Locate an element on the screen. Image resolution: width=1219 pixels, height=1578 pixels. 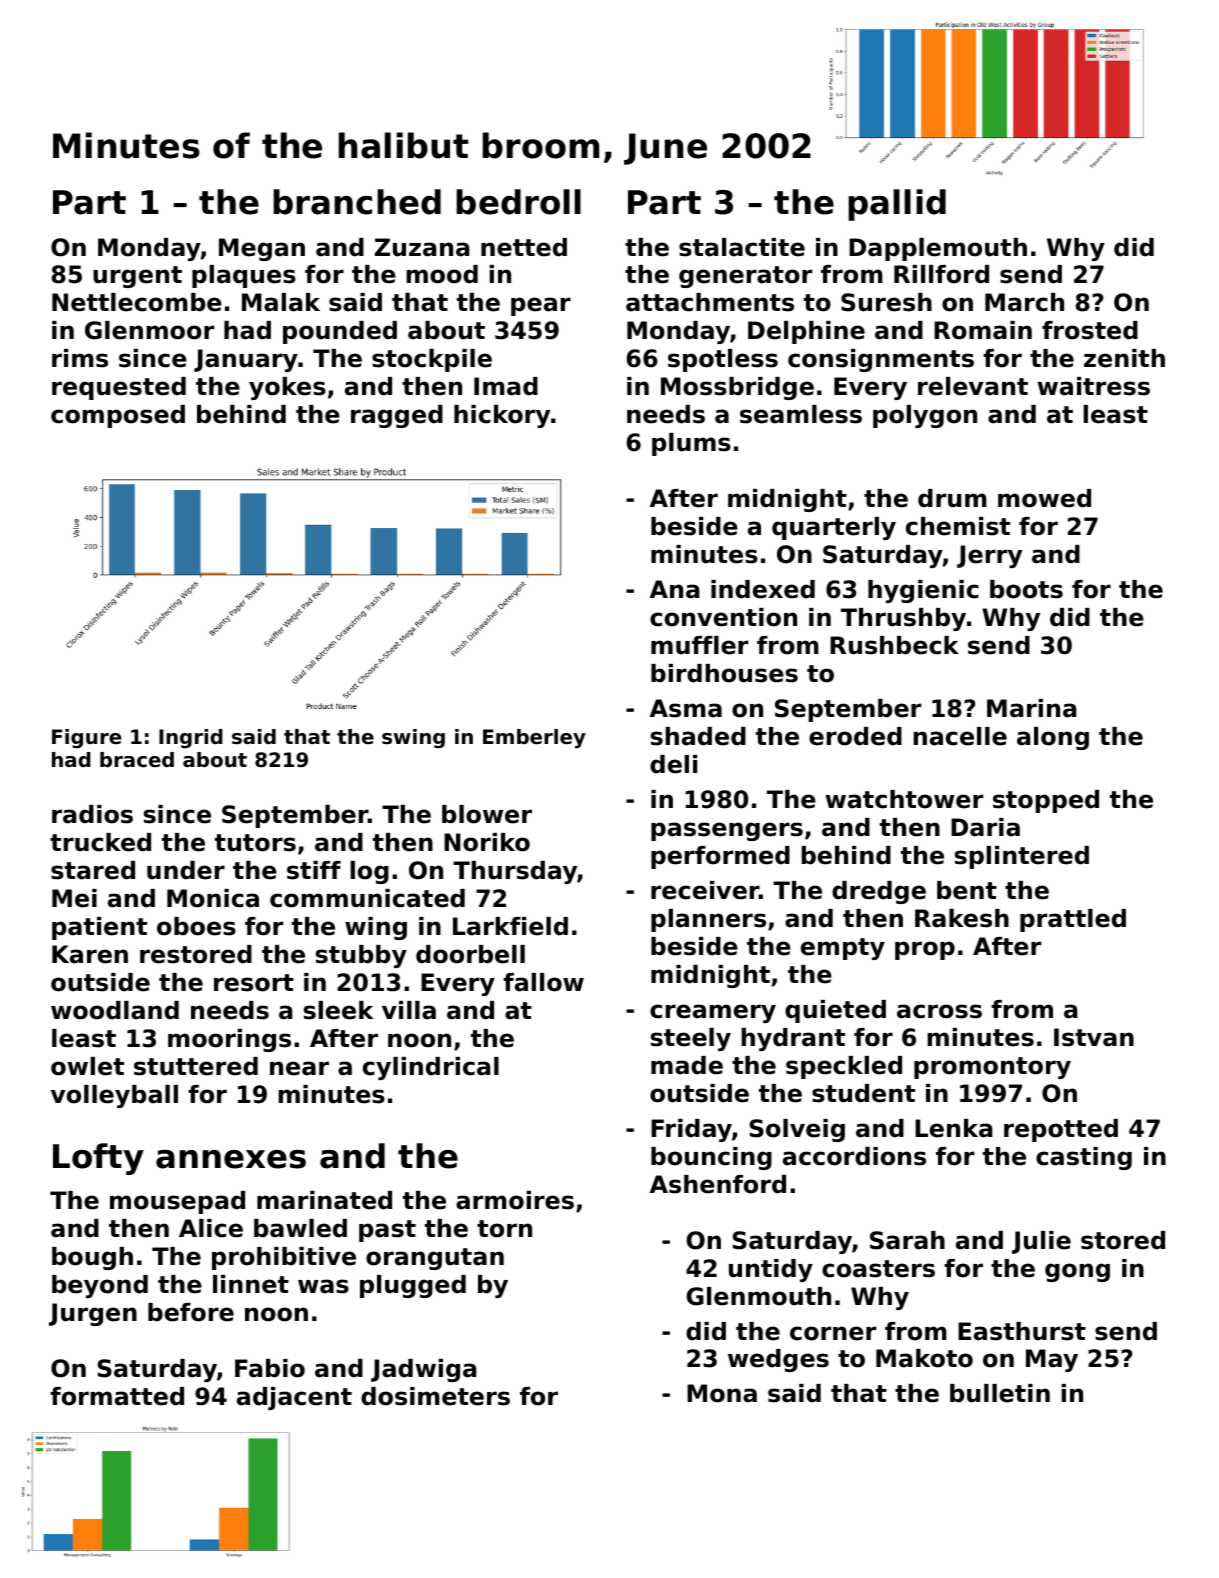
mowed is located at coordinates (1044, 498).
